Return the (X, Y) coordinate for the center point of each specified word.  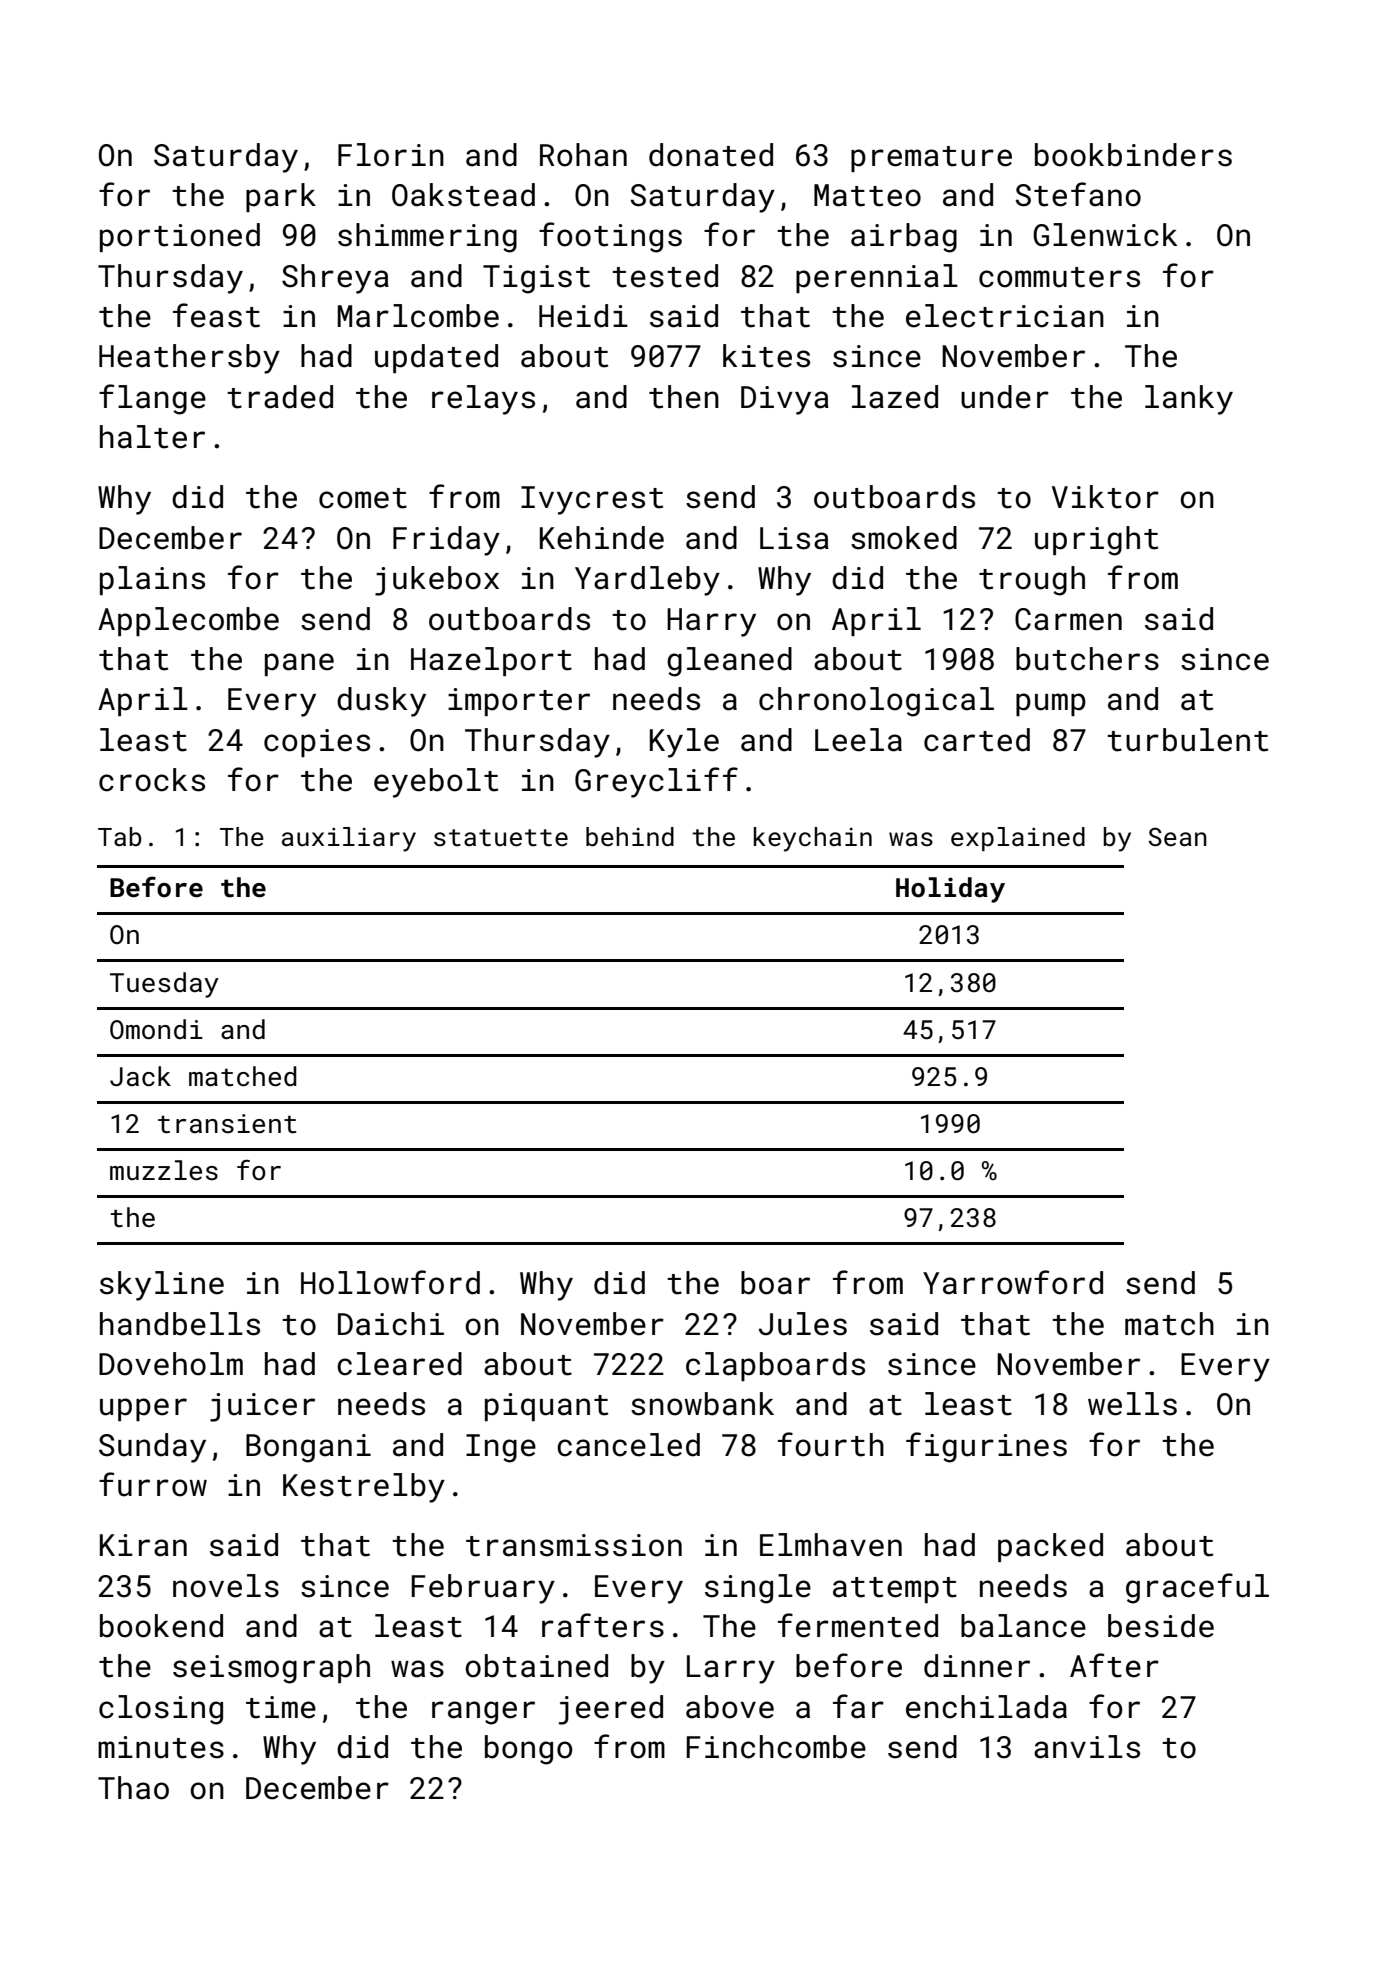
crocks (152, 780)
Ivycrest (592, 500)
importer (519, 702)
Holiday (950, 890)
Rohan (583, 155)
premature (931, 159)
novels (226, 1586)
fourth (831, 1444)
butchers (1087, 659)
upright (1096, 541)
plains (152, 580)
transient (227, 1124)
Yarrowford (1013, 1282)
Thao (133, 1788)
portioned (180, 237)
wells (1132, 1404)
